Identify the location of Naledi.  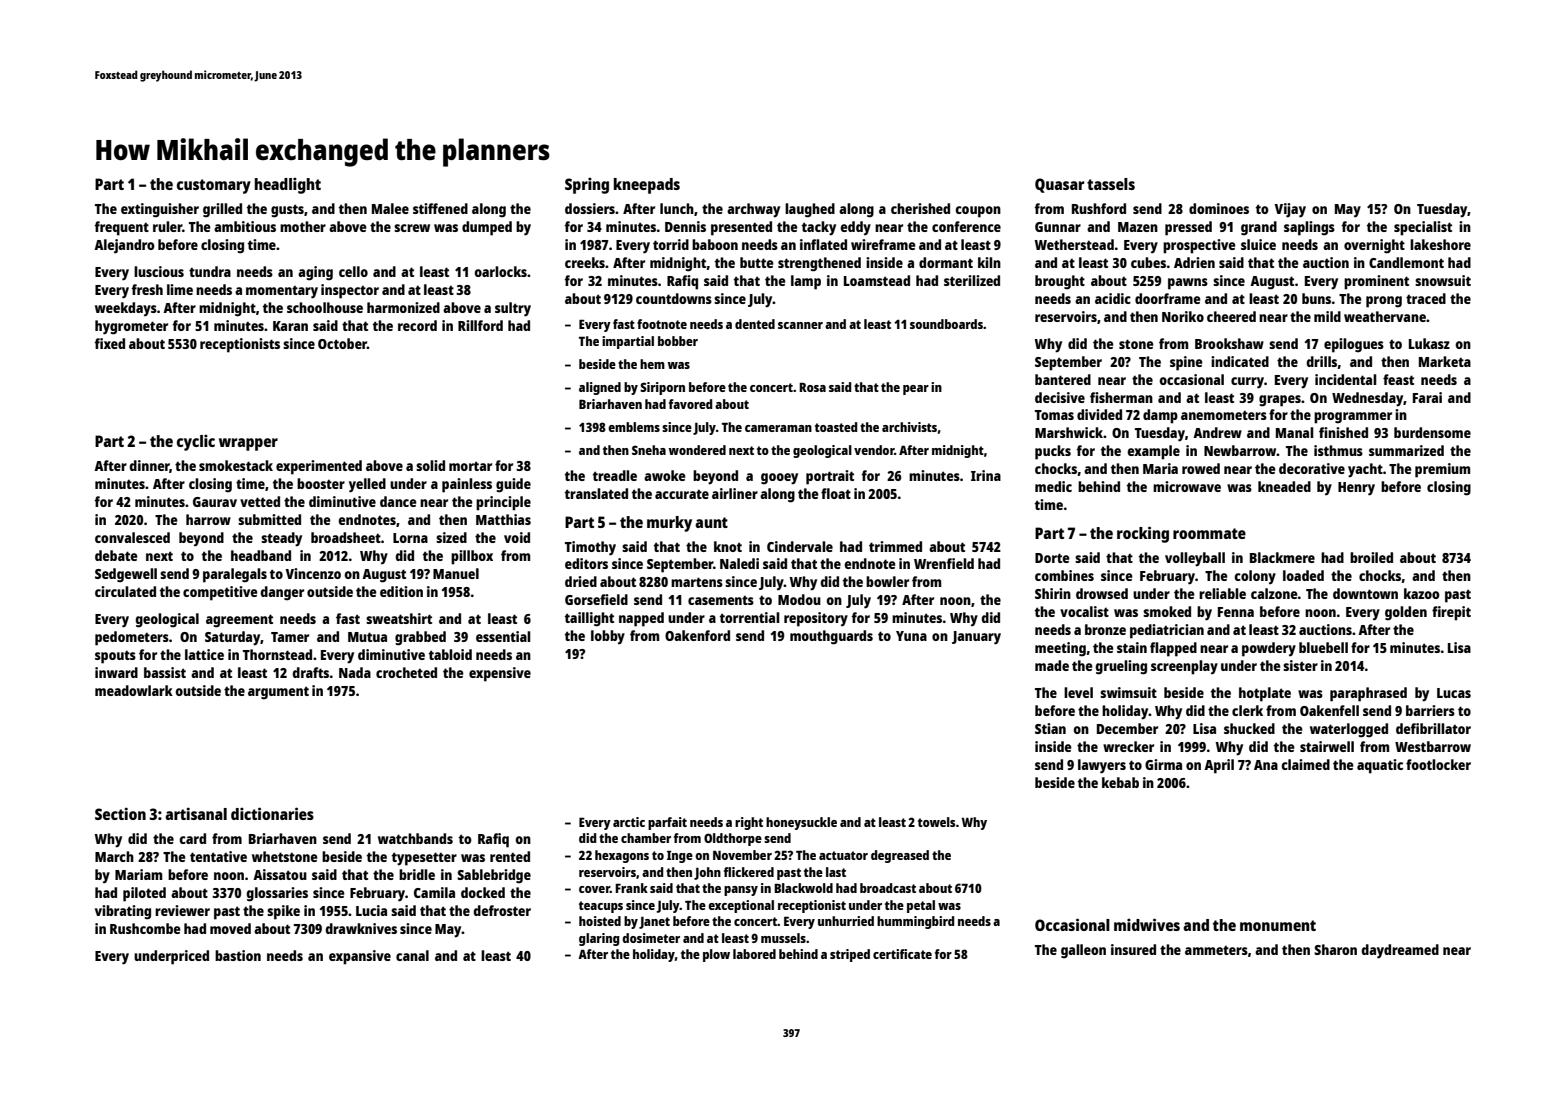
(739, 563).
